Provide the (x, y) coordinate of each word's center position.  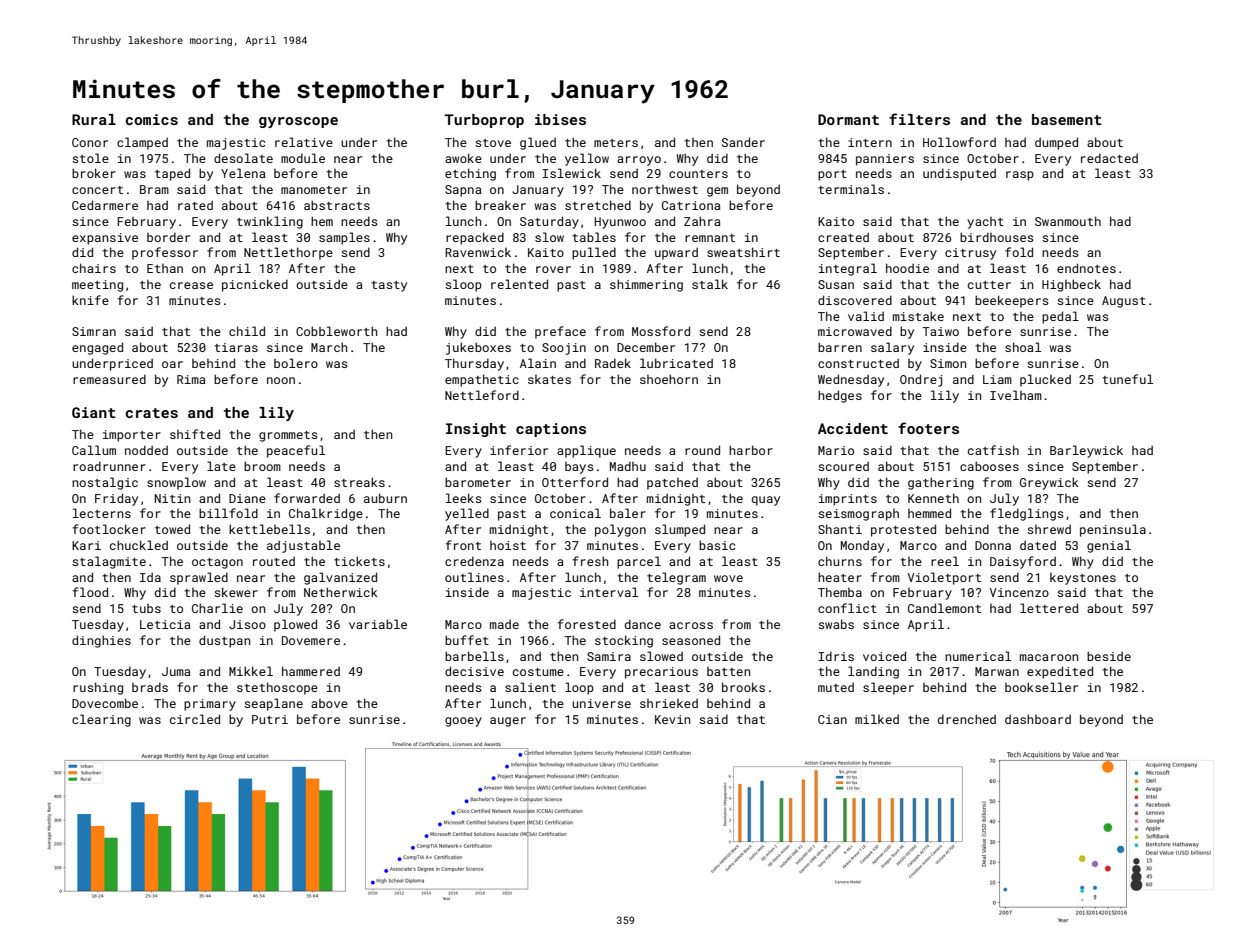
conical (575, 513)
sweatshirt (743, 252)
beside (1109, 656)
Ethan (165, 268)
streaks (359, 482)
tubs (146, 608)
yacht (985, 223)
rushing (98, 688)
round (702, 450)
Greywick (1049, 483)
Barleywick (1086, 451)
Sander (743, 142)
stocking (624, 641)
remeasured (109, 379)
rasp (1020, 176)
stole (90, 158)
